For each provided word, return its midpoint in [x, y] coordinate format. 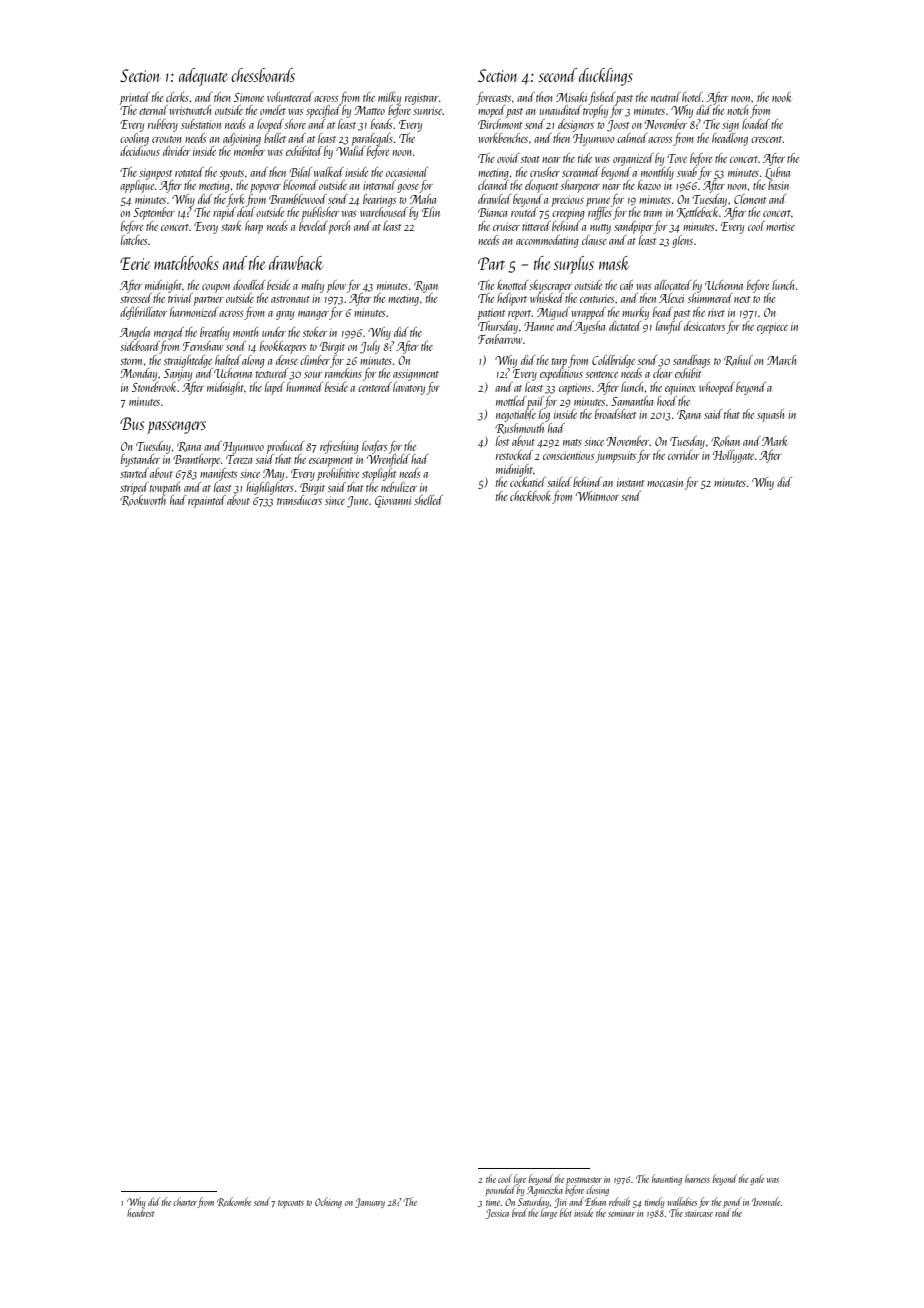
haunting [667, 1179]
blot [566, 1212]
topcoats [291, 1204]
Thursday [498, 327]
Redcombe [234, 1202]
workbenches [503, 138]
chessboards [263, 75]
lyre [520, 1179]
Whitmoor [597, 496]
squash [770, 415]
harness [697, 1178]
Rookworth [143, 500]
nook [781, 97]
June [357, 502]
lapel [275, 388]
